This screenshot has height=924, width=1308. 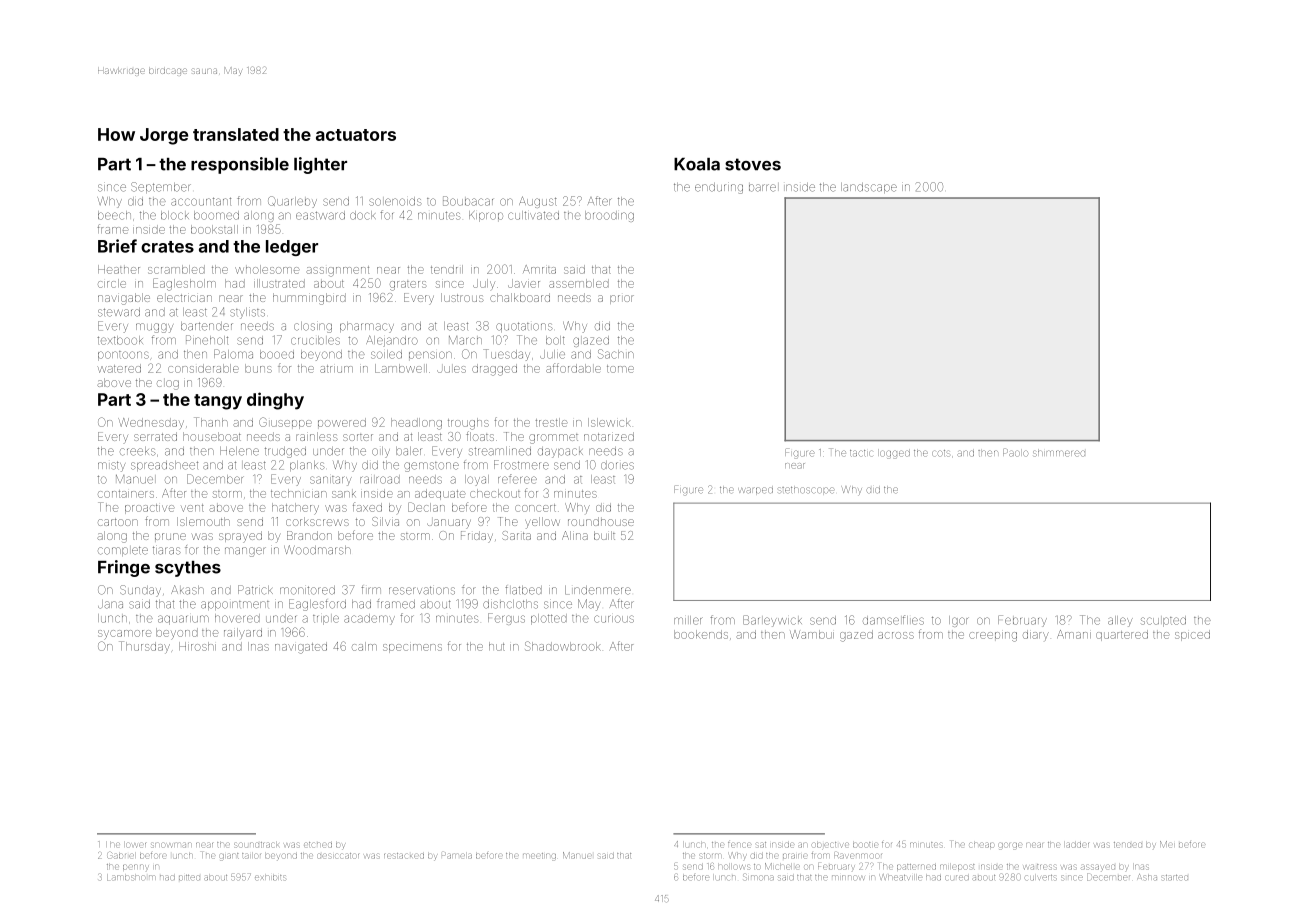 What do you see at coordinates (517, 479) in the screenshot?
I see `referee` at bounding box center [517, 479].
